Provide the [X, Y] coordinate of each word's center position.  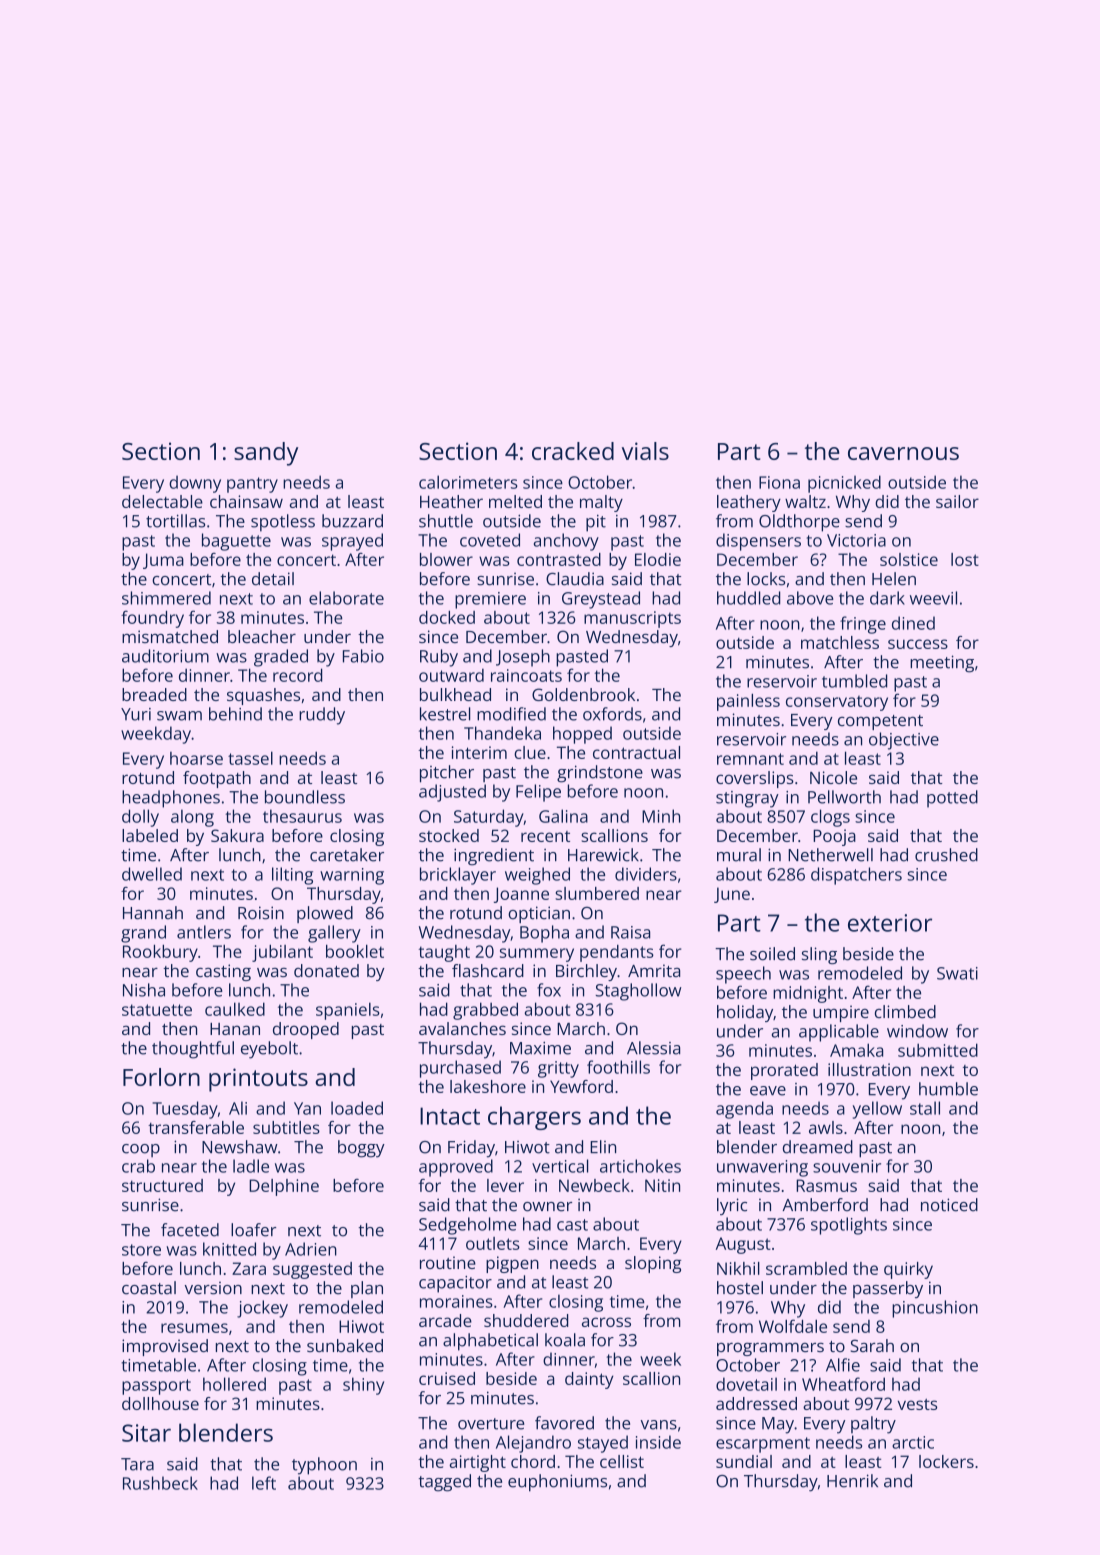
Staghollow [638, 992]
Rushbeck [160, 1483]
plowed [325, 914]
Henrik [852, 1481]
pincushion [935, 1309]
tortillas [175, 521]
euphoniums [557, 1483]
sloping [653, 1264]
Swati [957, 973]
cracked [573, 451]
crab [138, 1166]
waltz [805, 501]
